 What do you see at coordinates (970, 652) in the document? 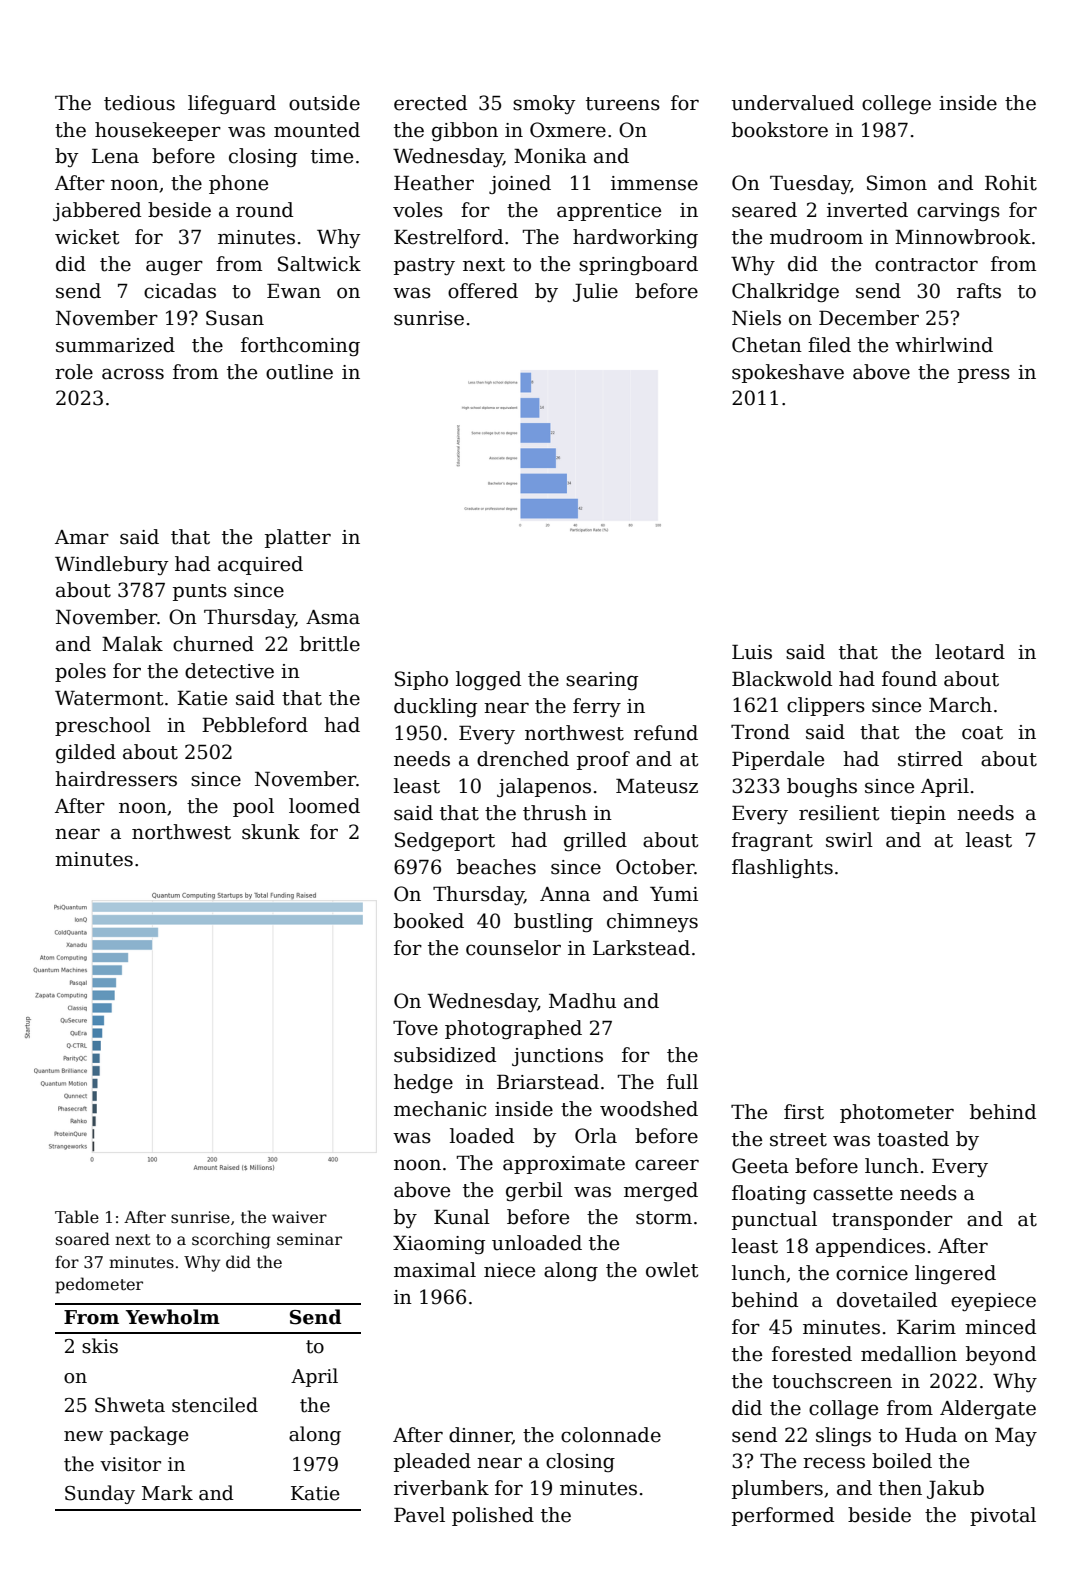
I see `leotard` at bounding box center [970, 652].
